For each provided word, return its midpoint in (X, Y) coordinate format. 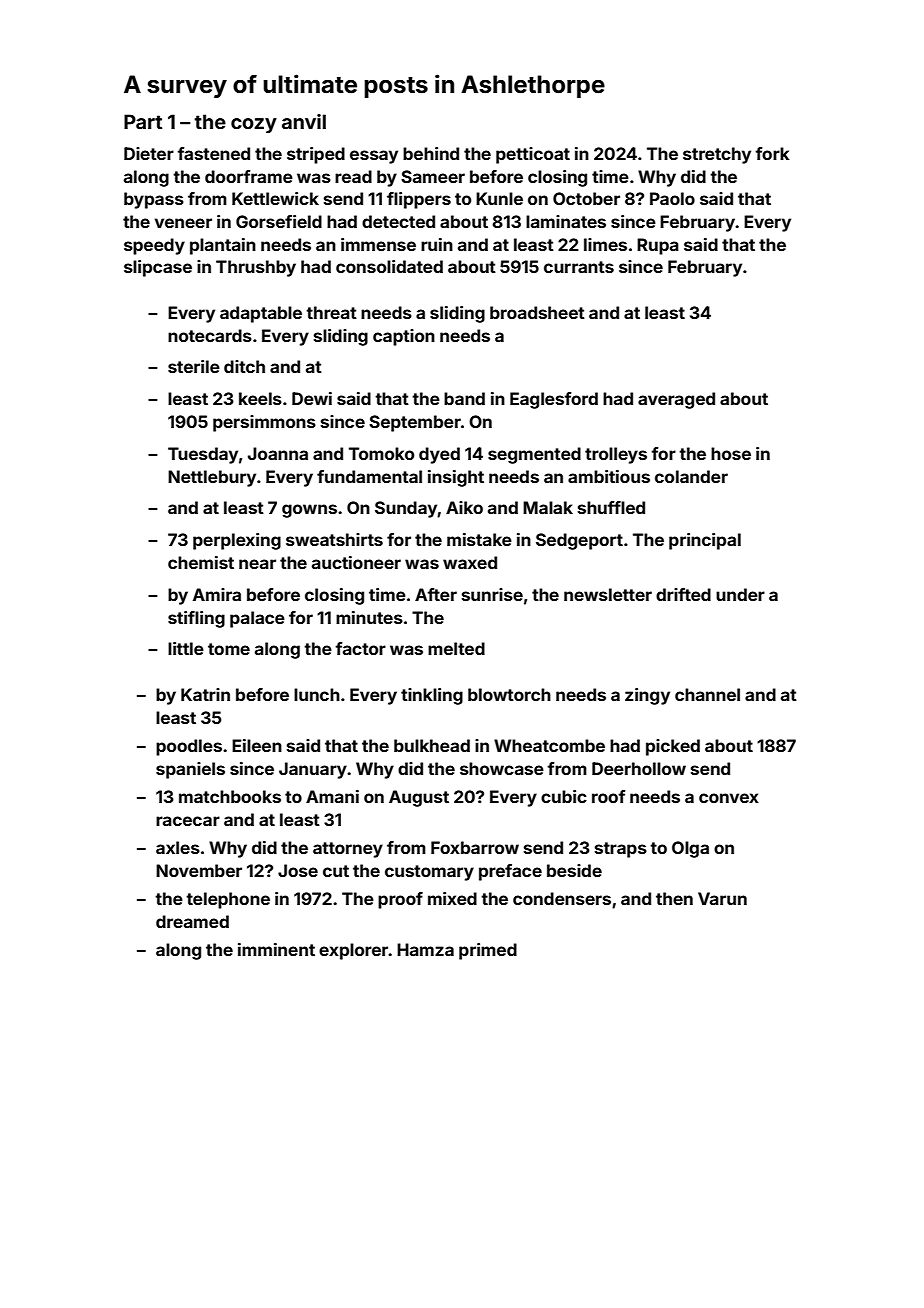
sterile (194, 366)
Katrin (205, 694)
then (674, 898)
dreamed (192, 921)
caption (404, 337)
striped (316, 155)
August (419, 798)
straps (621, 850)
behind (431, 153)
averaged (676, 400)
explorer (354, 951)
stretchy (717, 155)
